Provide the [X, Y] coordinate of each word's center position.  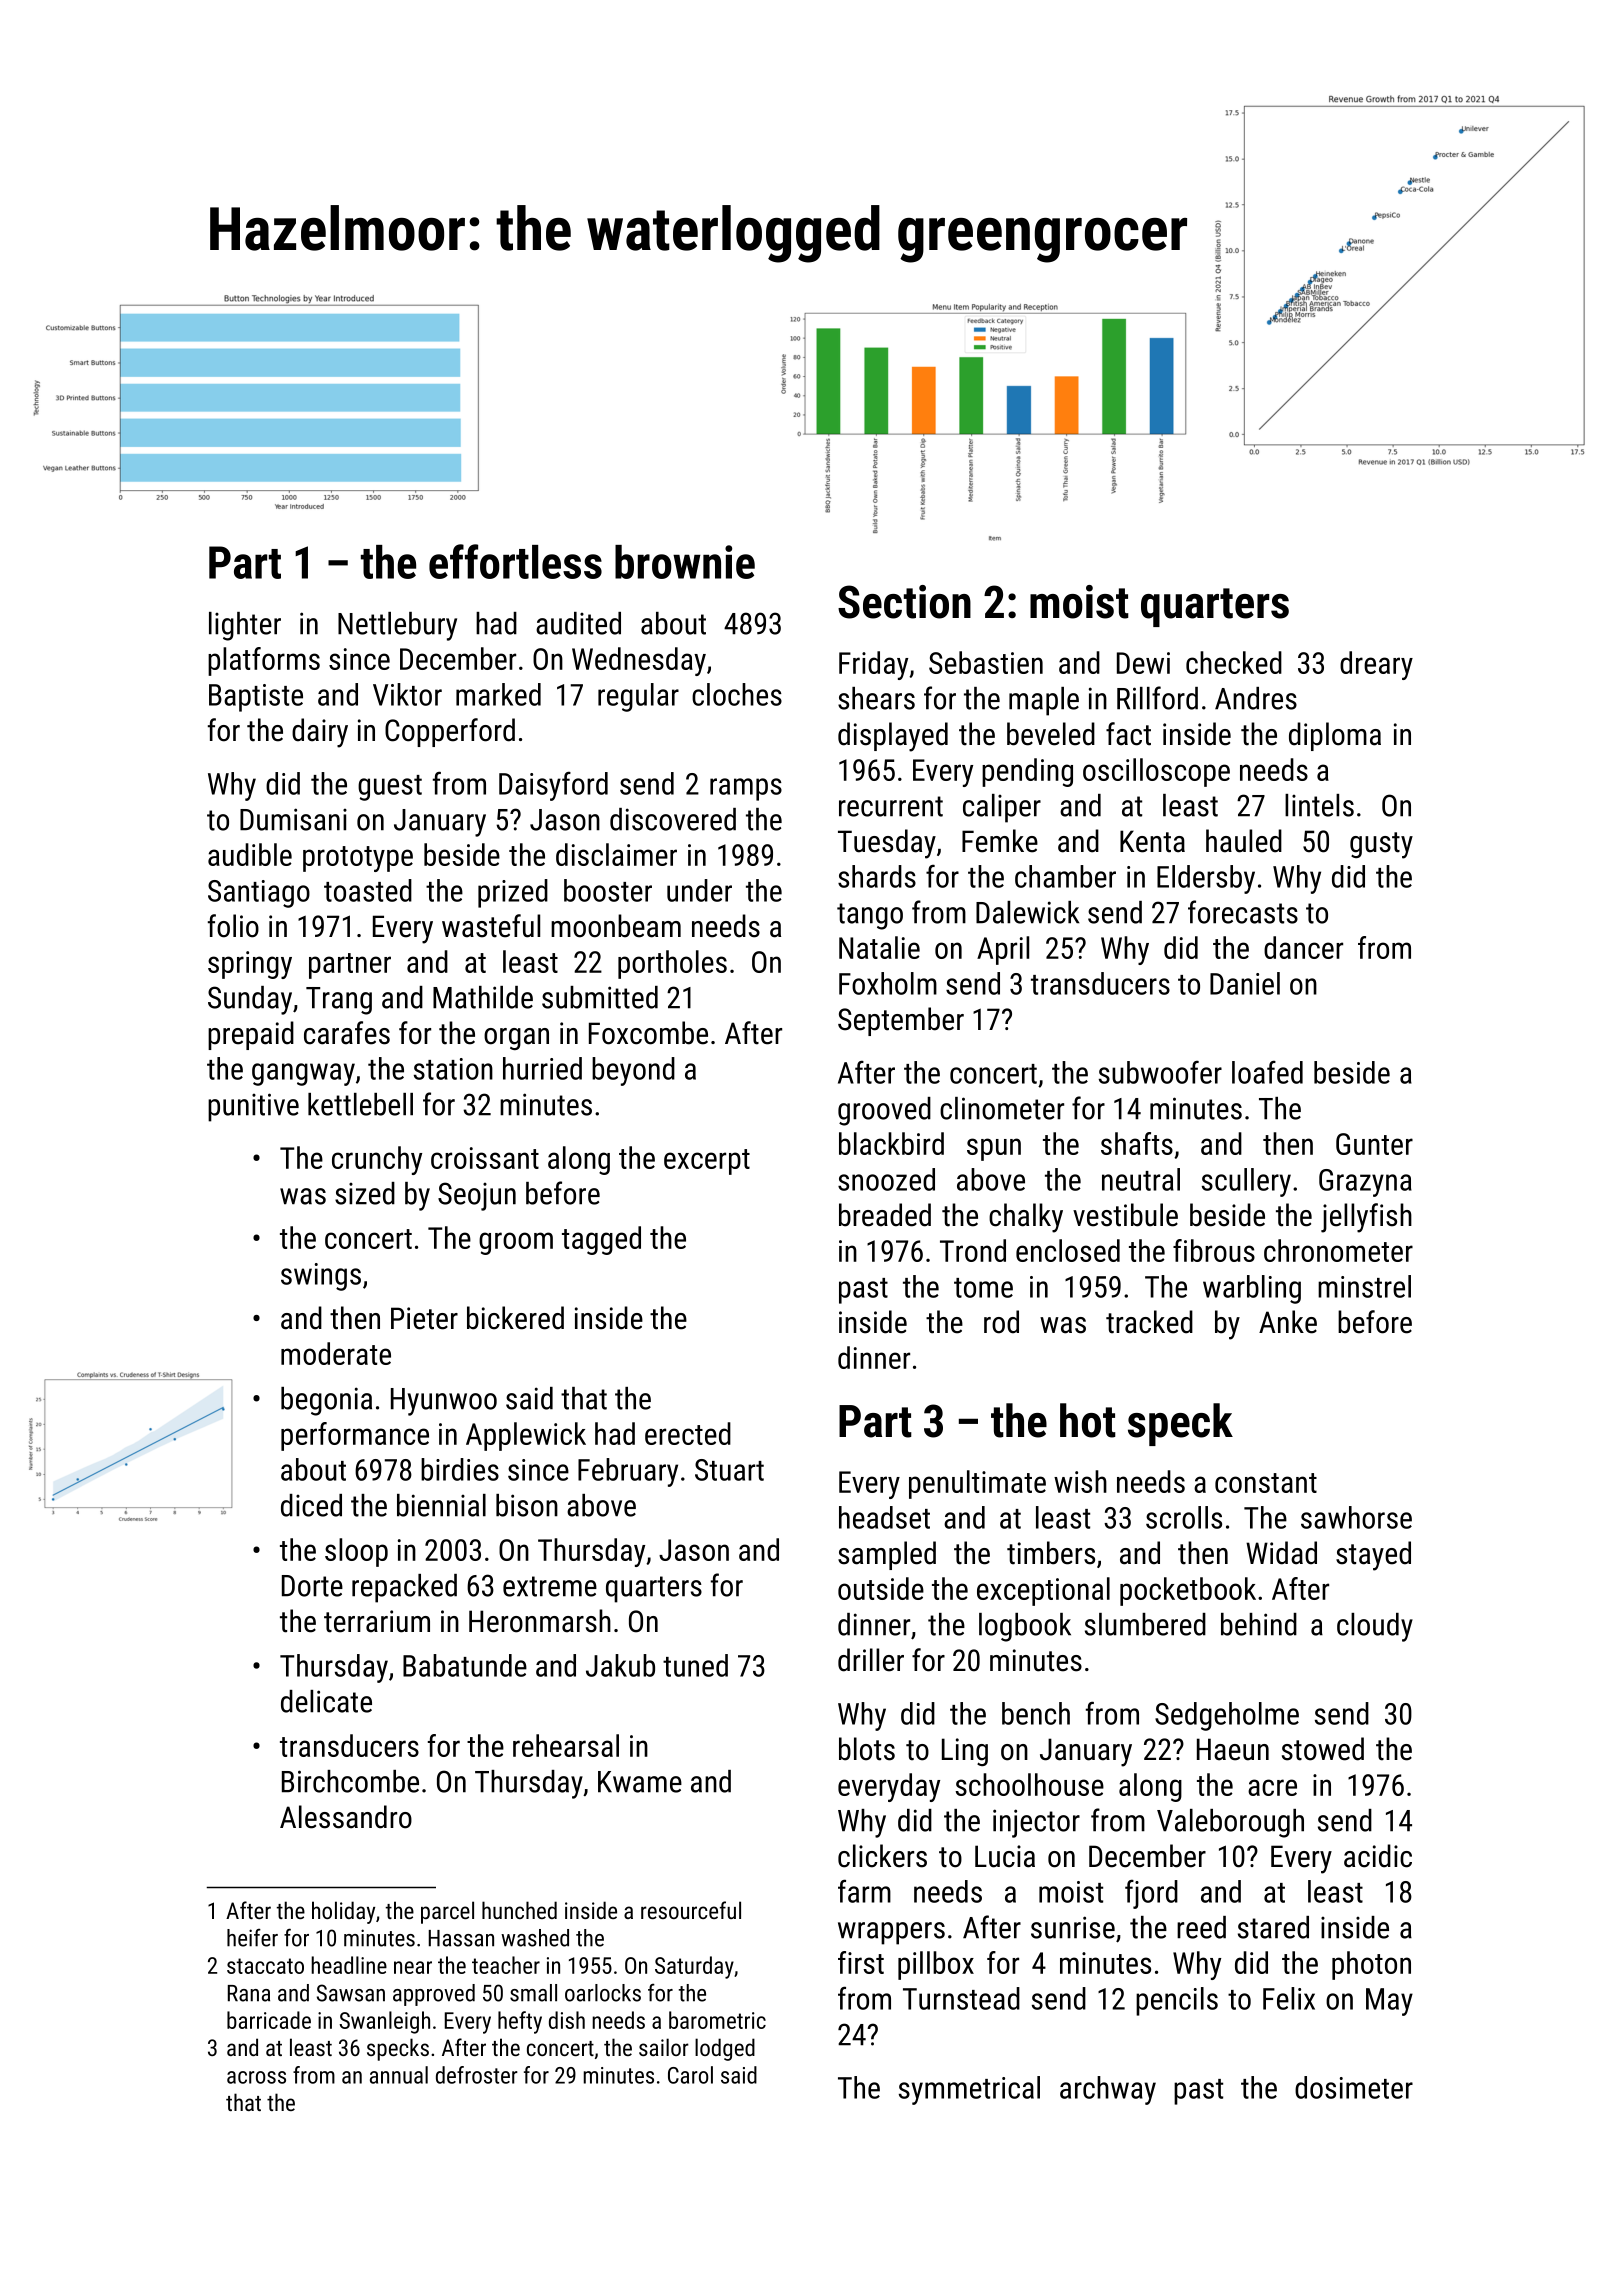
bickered [515, 1318]
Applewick [526, 1436]
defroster [477, 2075]
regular [638, 697]
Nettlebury [397, 626]
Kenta [1152, 841]
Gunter [1374, 1144]
